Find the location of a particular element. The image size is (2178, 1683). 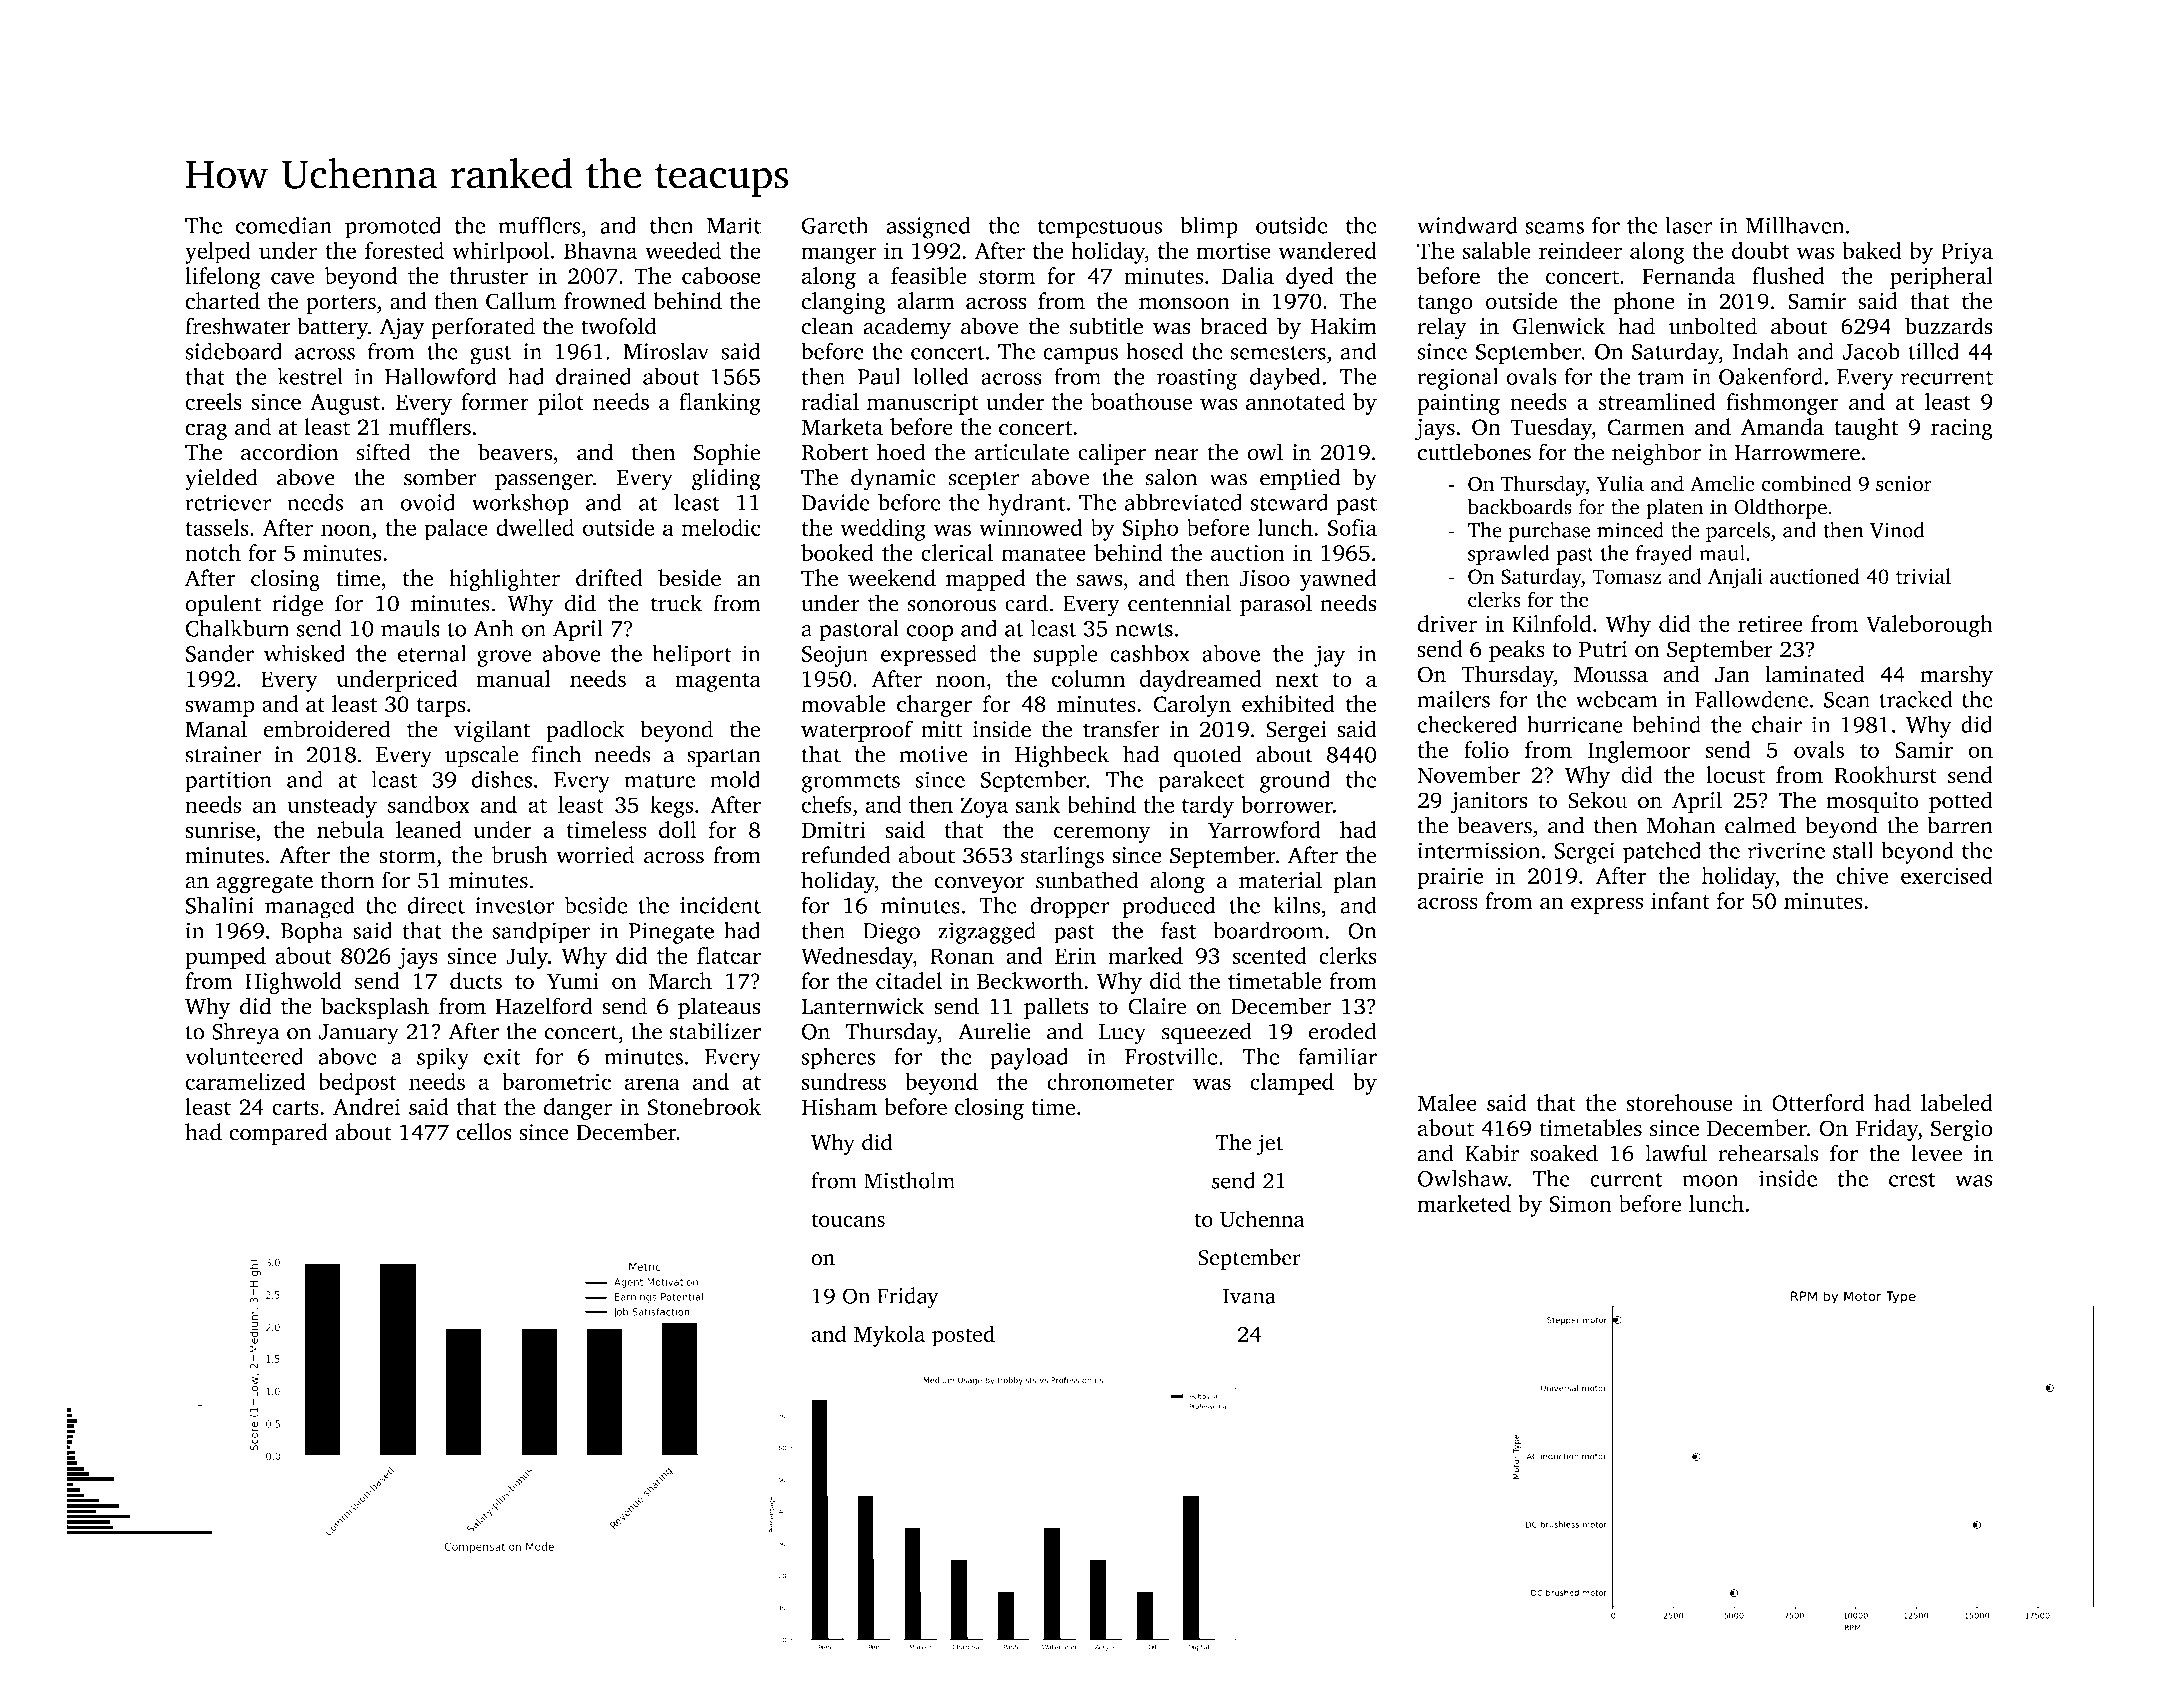

Lanternwick is located at coordinates (862, 1006).
